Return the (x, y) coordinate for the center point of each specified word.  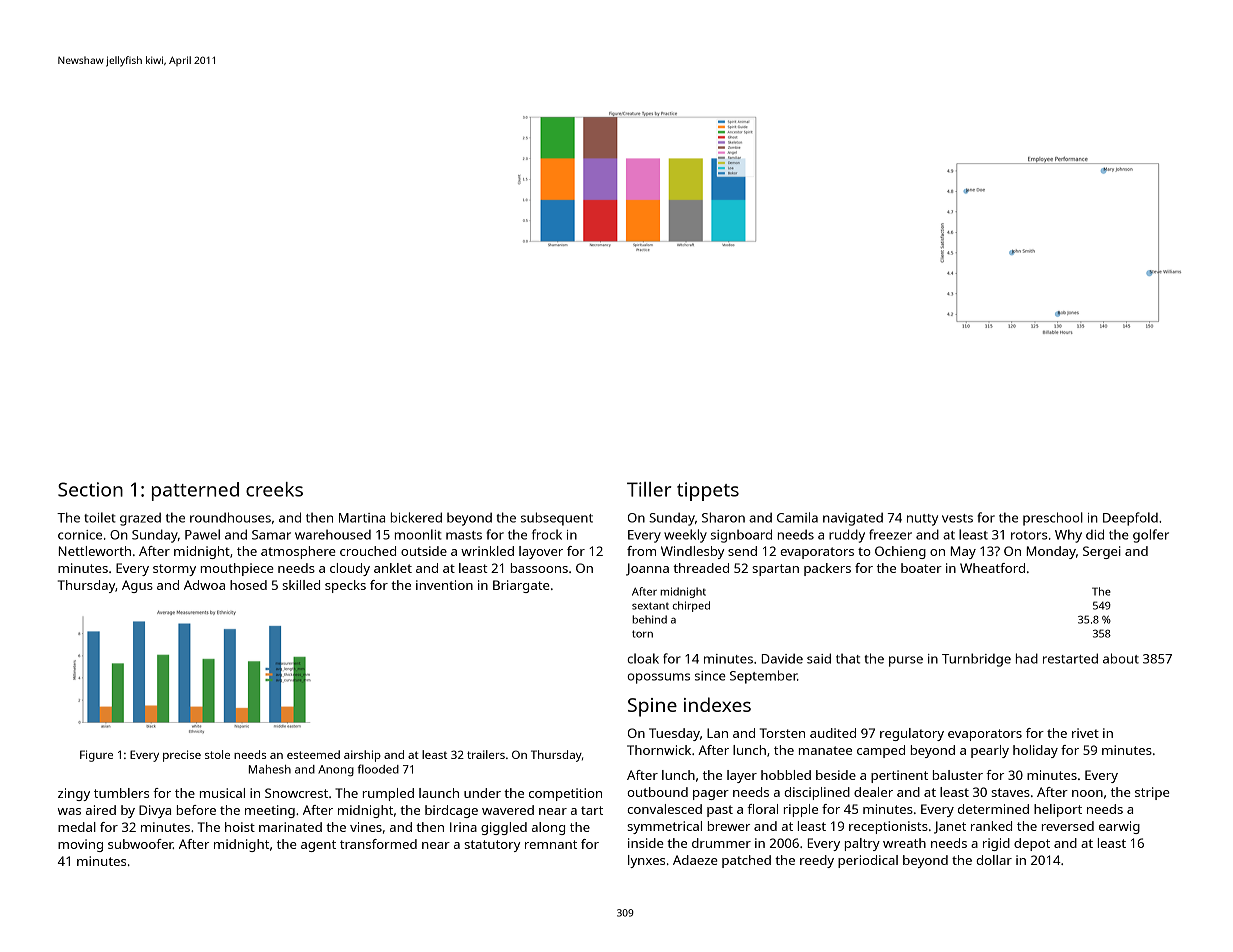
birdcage (451, 811)
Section (90, 489)
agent (318, 846)
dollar (994, 860)
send (742, 551)
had (1027, 658)
